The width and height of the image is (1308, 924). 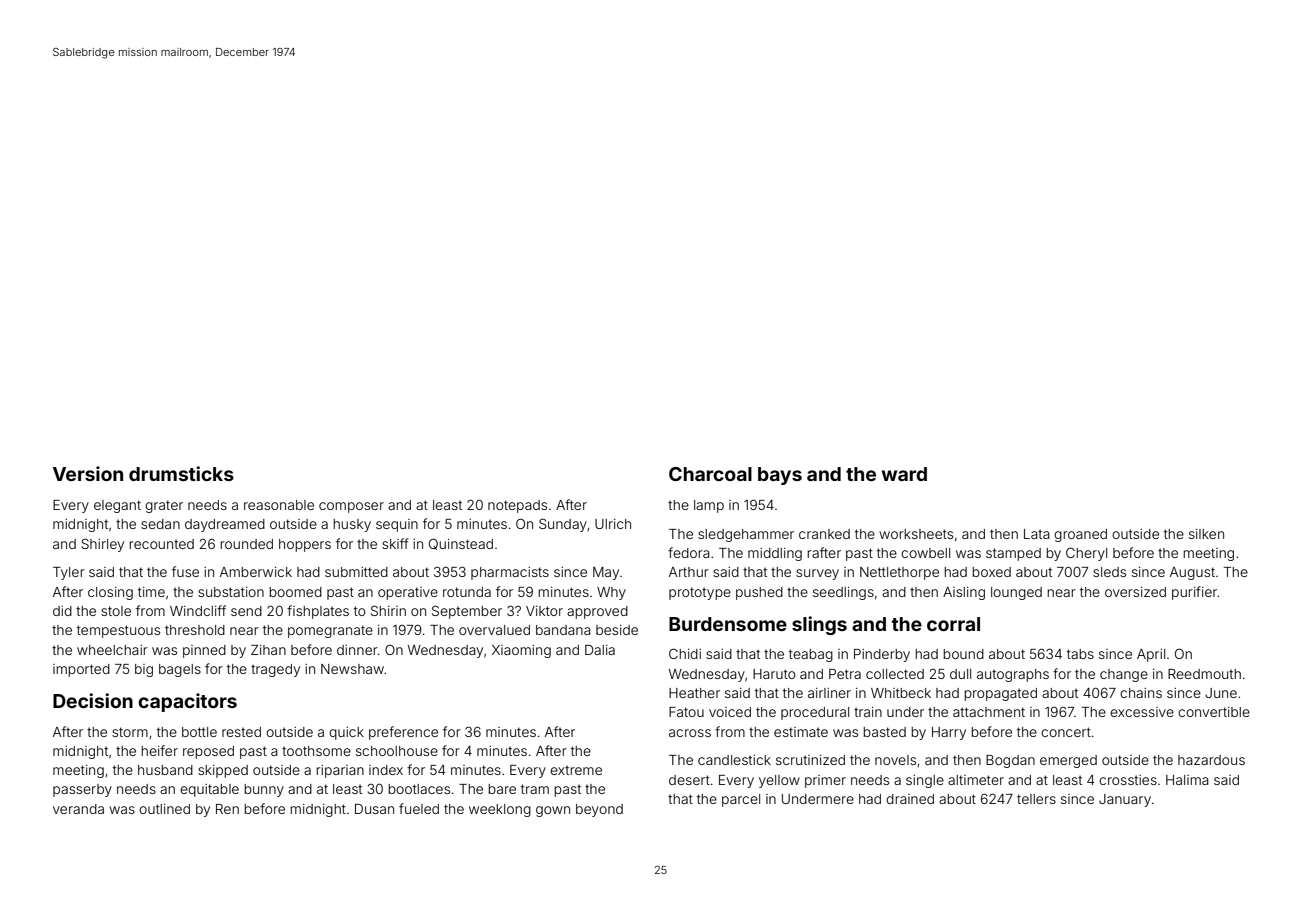 What do you see at coordinates (246, 611) in the image?
I see `send` at bounding box center [246, 611].
